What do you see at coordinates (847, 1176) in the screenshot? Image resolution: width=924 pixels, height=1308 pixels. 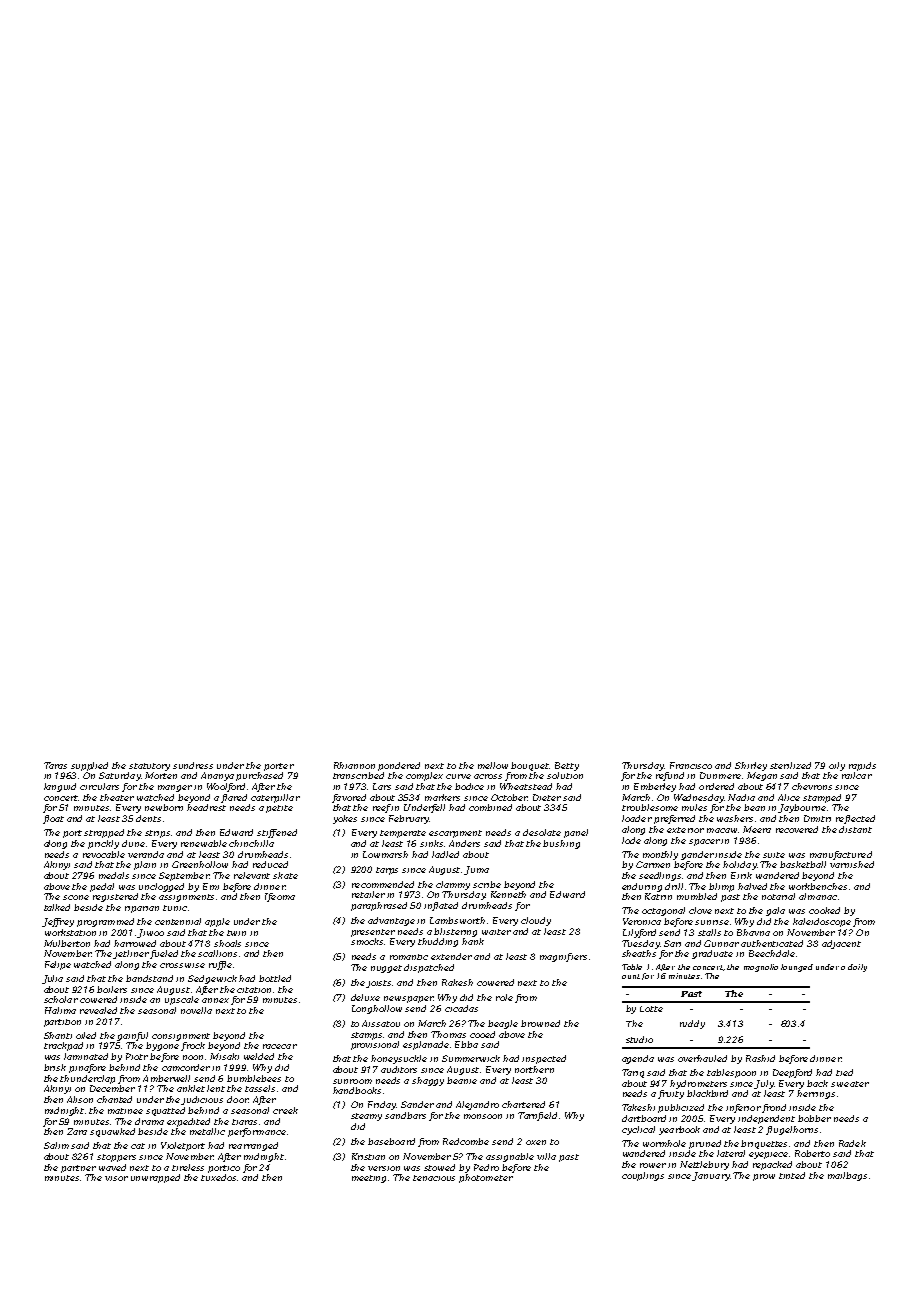 I see `mailbags` at bounding box center [847, 1176].
